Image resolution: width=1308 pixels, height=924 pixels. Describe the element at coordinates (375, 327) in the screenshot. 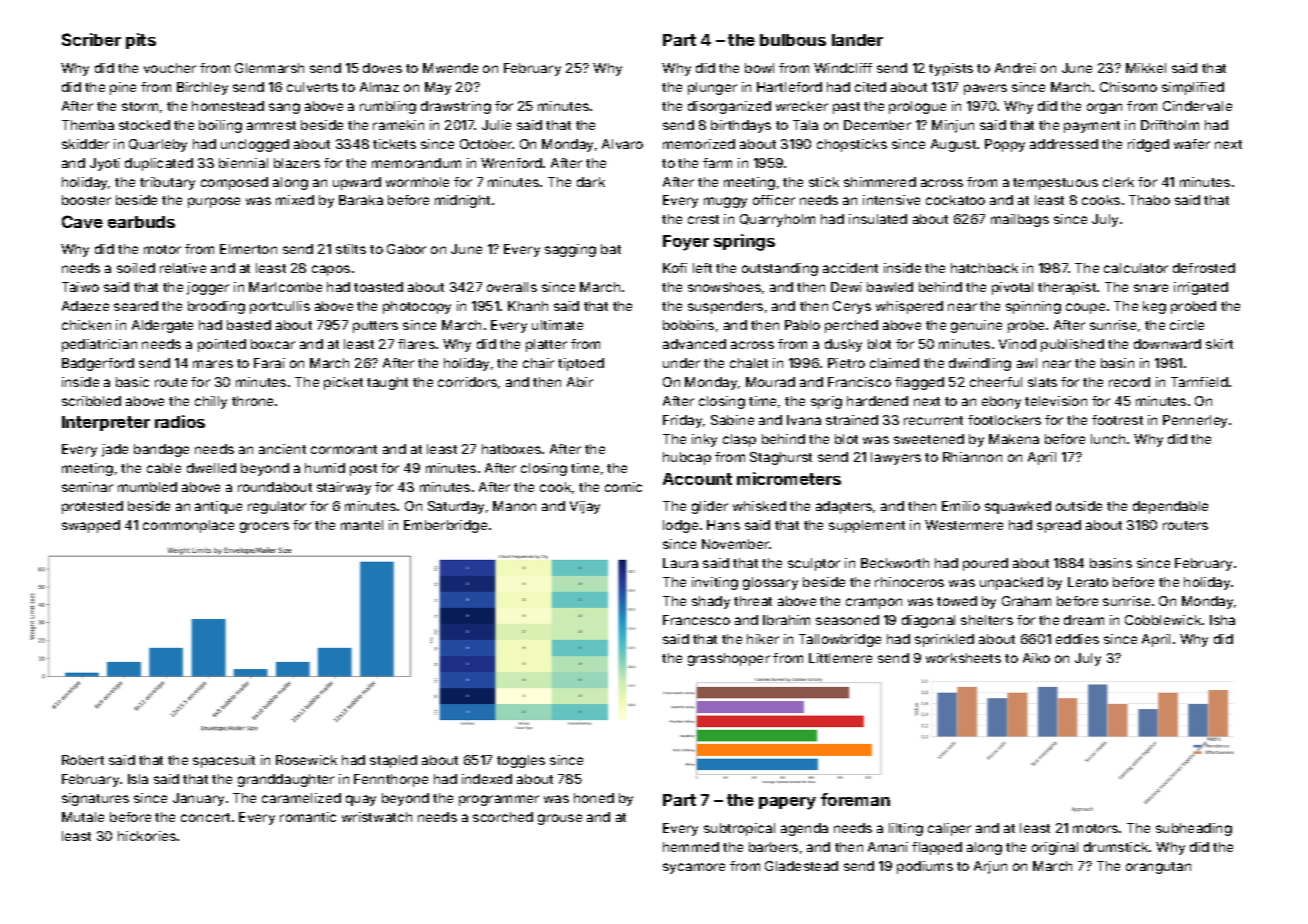

I see `putters` at that location.
